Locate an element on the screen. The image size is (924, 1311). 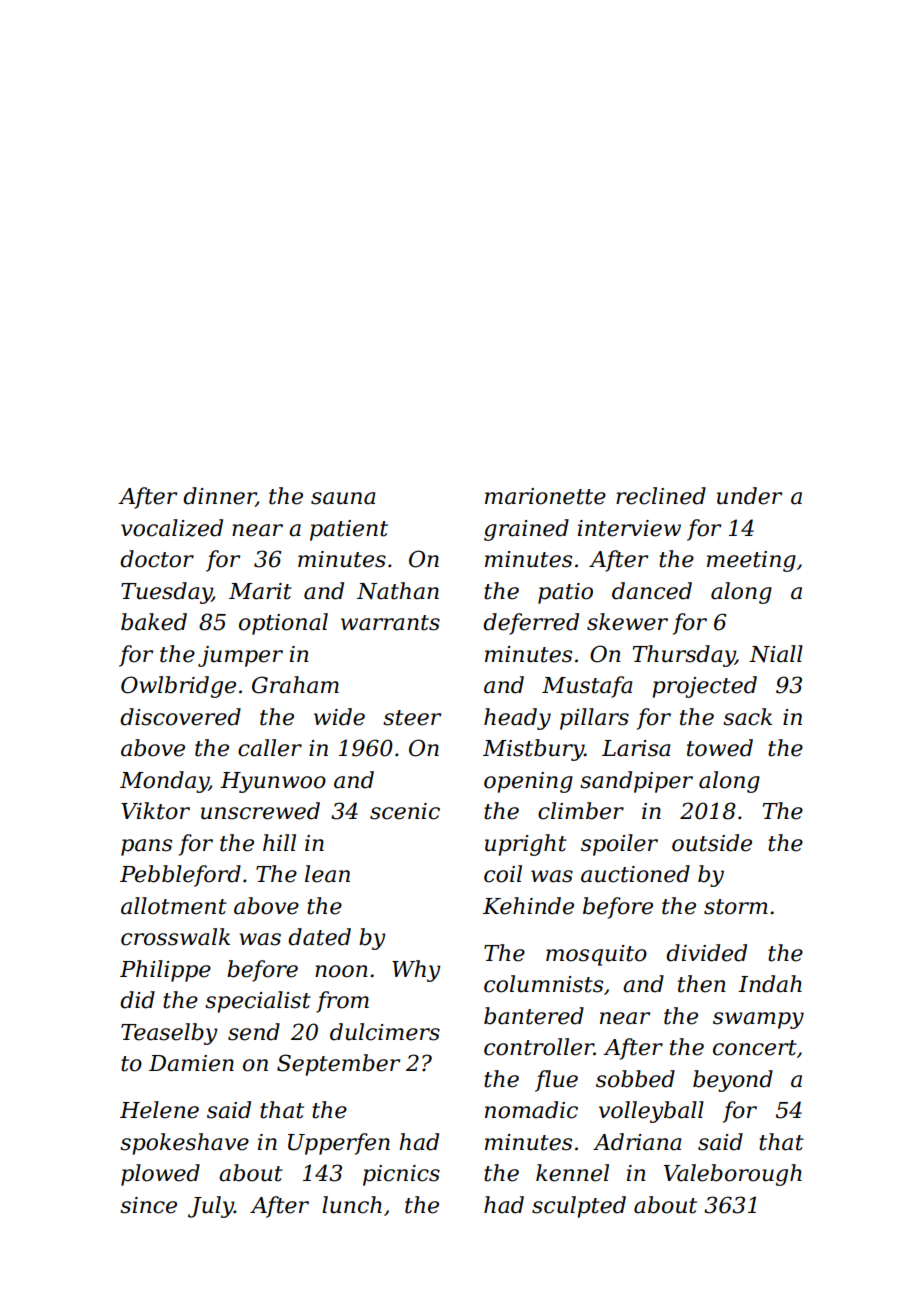
lunch is located at coordinates (352, 1205).
